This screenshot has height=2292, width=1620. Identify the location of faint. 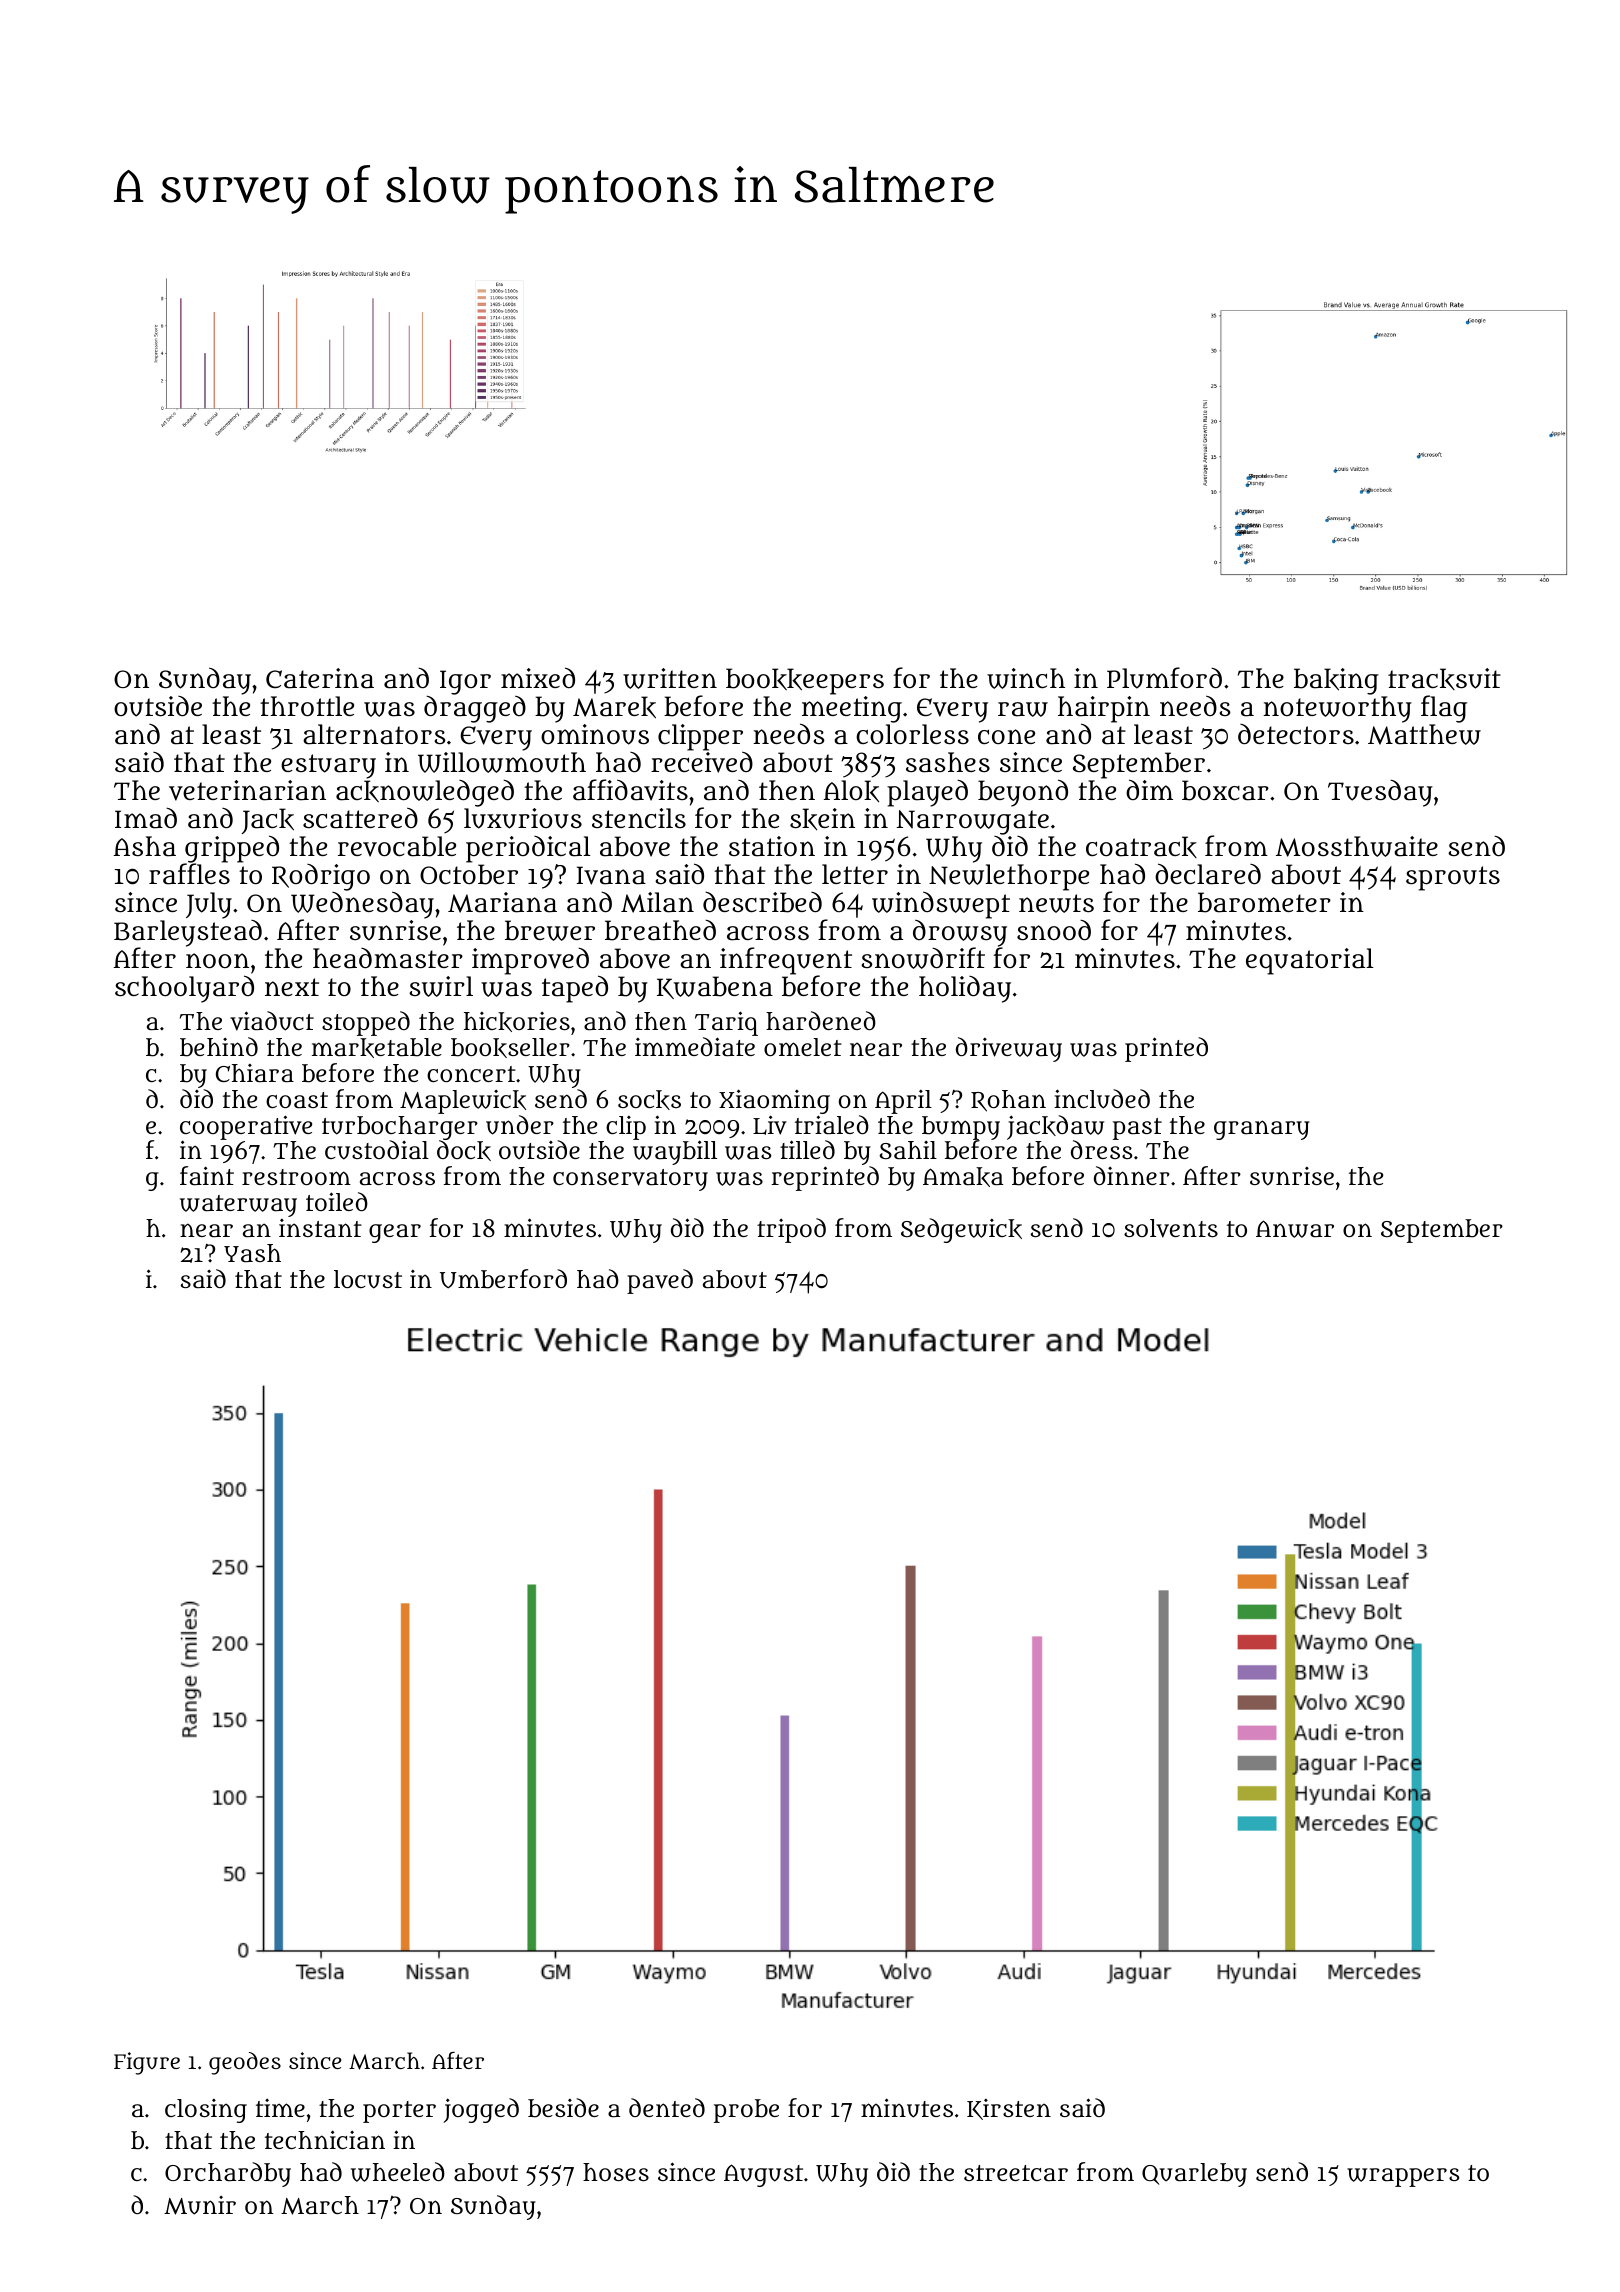
(207, 1176).
